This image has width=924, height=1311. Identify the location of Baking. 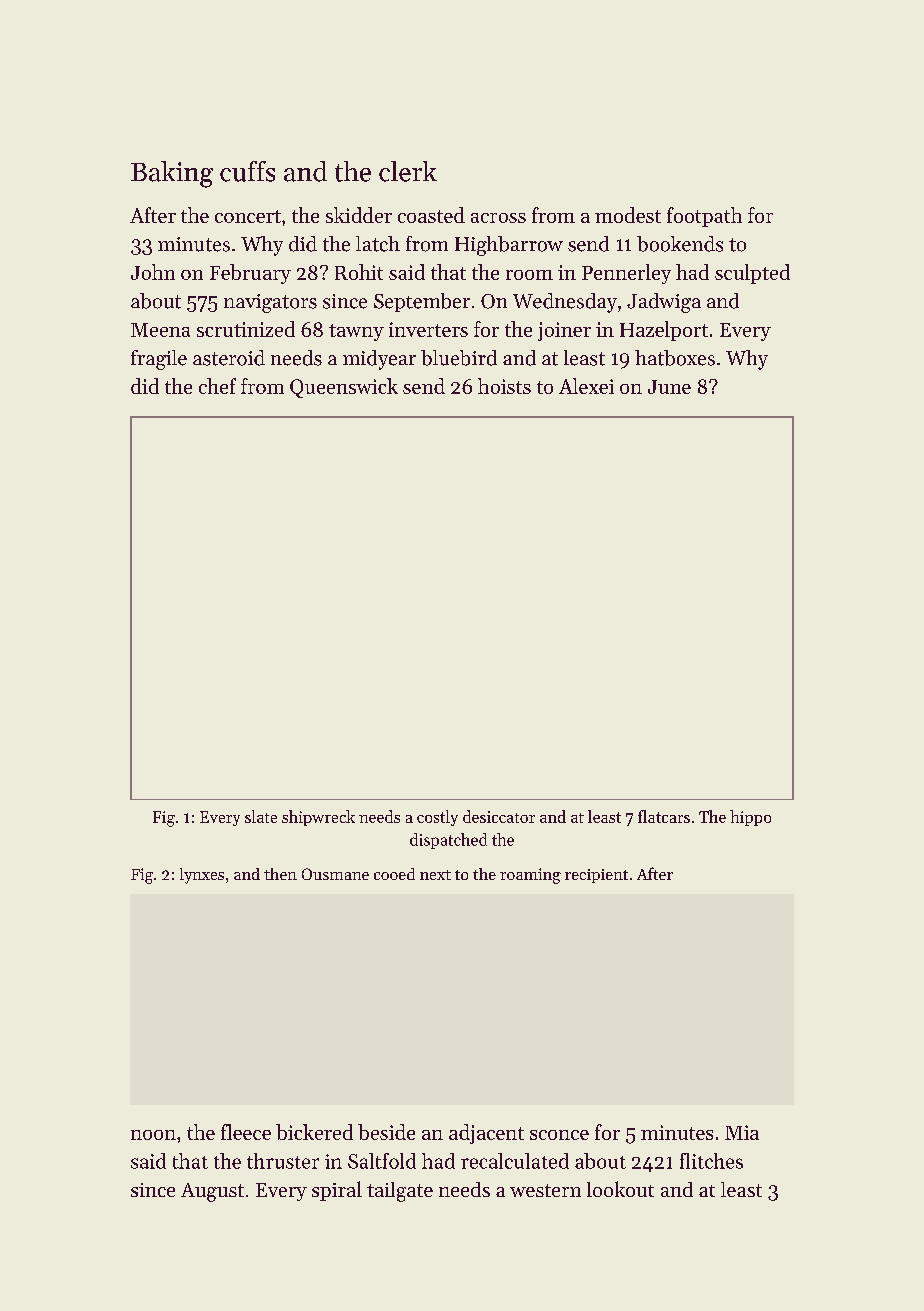
(172, 174).
